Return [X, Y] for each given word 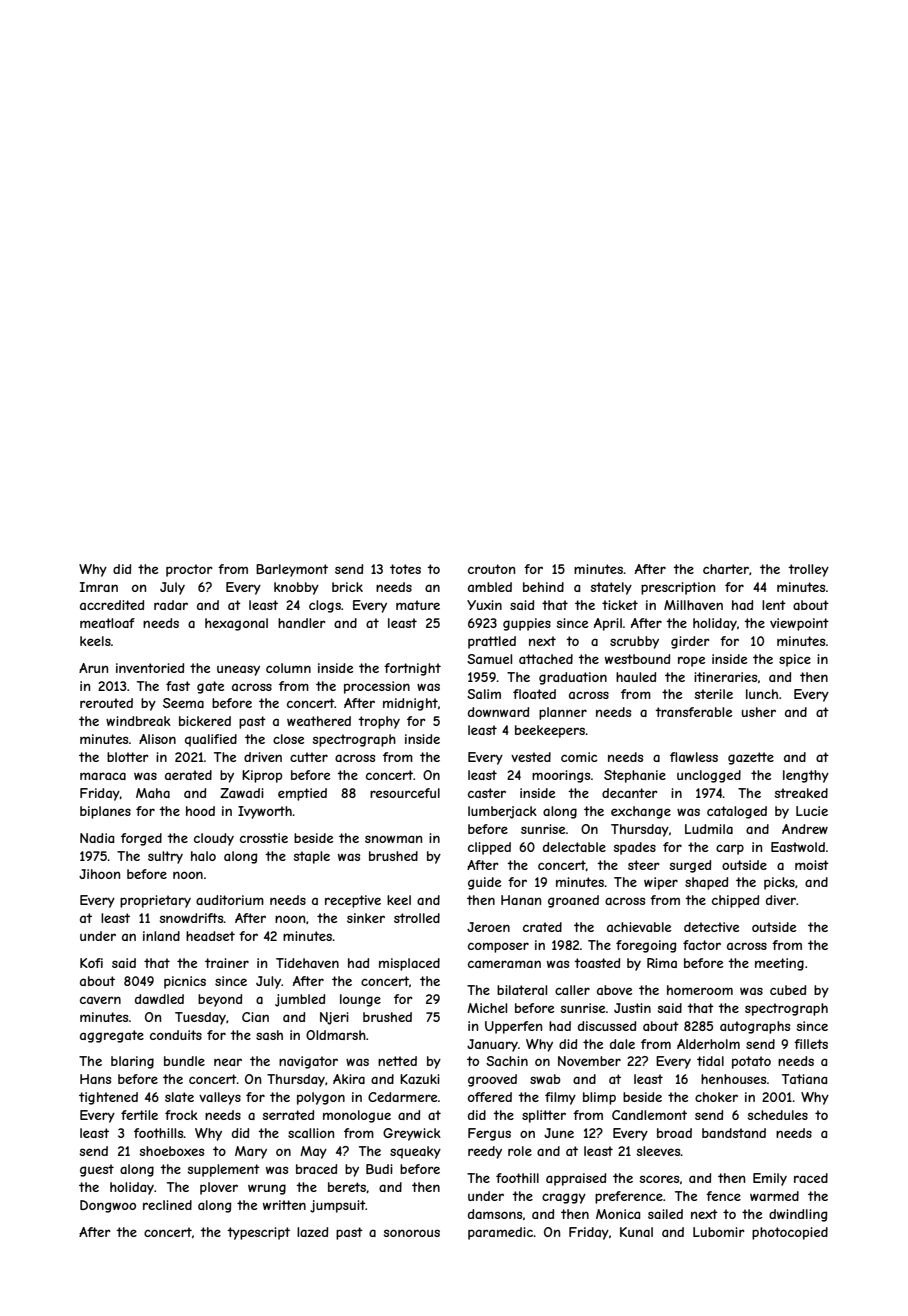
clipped [489, 848]
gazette [751, 758]
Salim [484, 694]
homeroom [700, 990]
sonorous [412, 1233]
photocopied [790, 1233]
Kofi [91, 963]
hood [200, 811]
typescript [258, 1233]
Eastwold [798, 847]
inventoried [150, 668]
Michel [487, 1008]
